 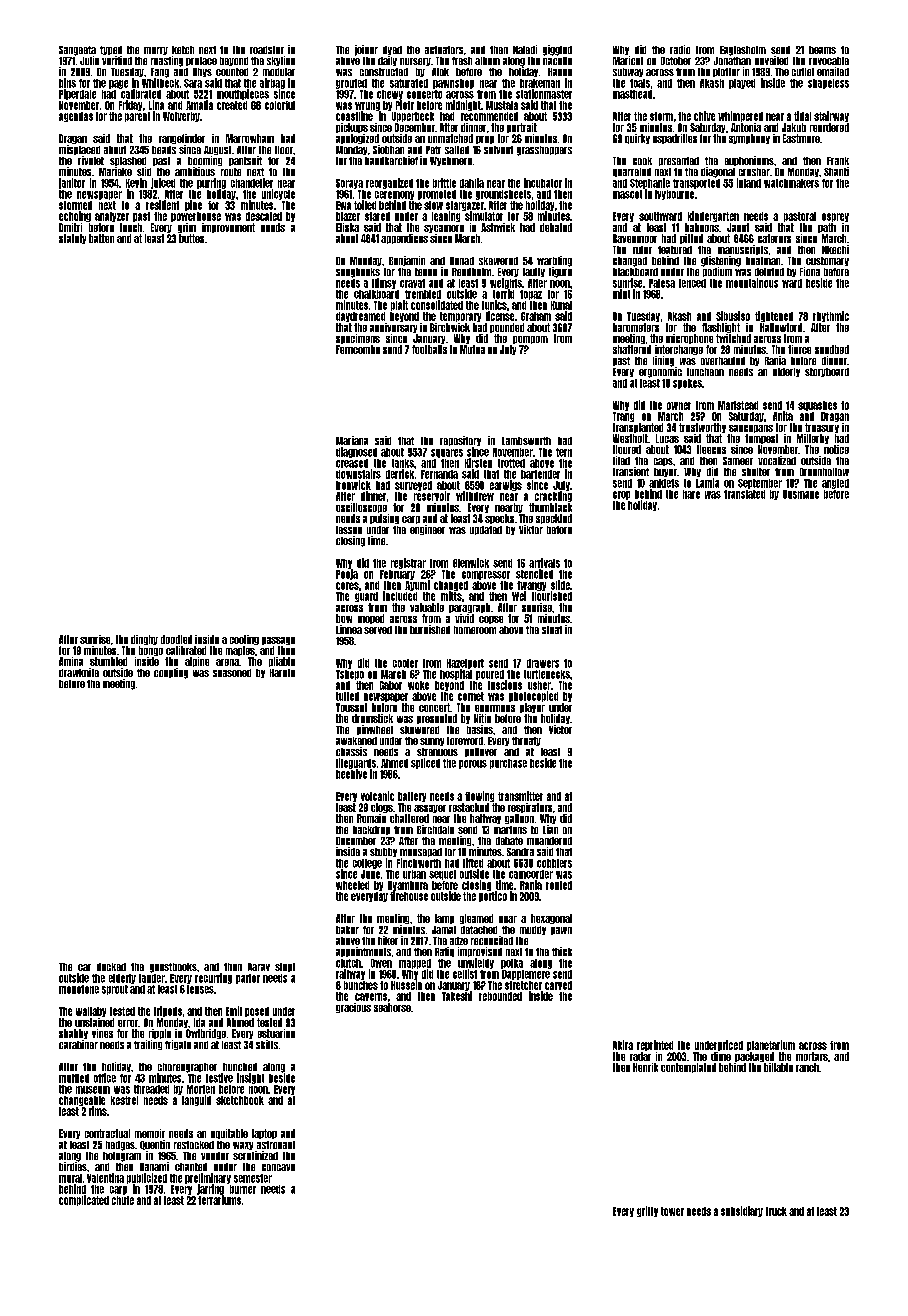 What do you see at coordinates (776, 1211) in the screenshot?
I see `truck` at bounding box center [776, 1211].
